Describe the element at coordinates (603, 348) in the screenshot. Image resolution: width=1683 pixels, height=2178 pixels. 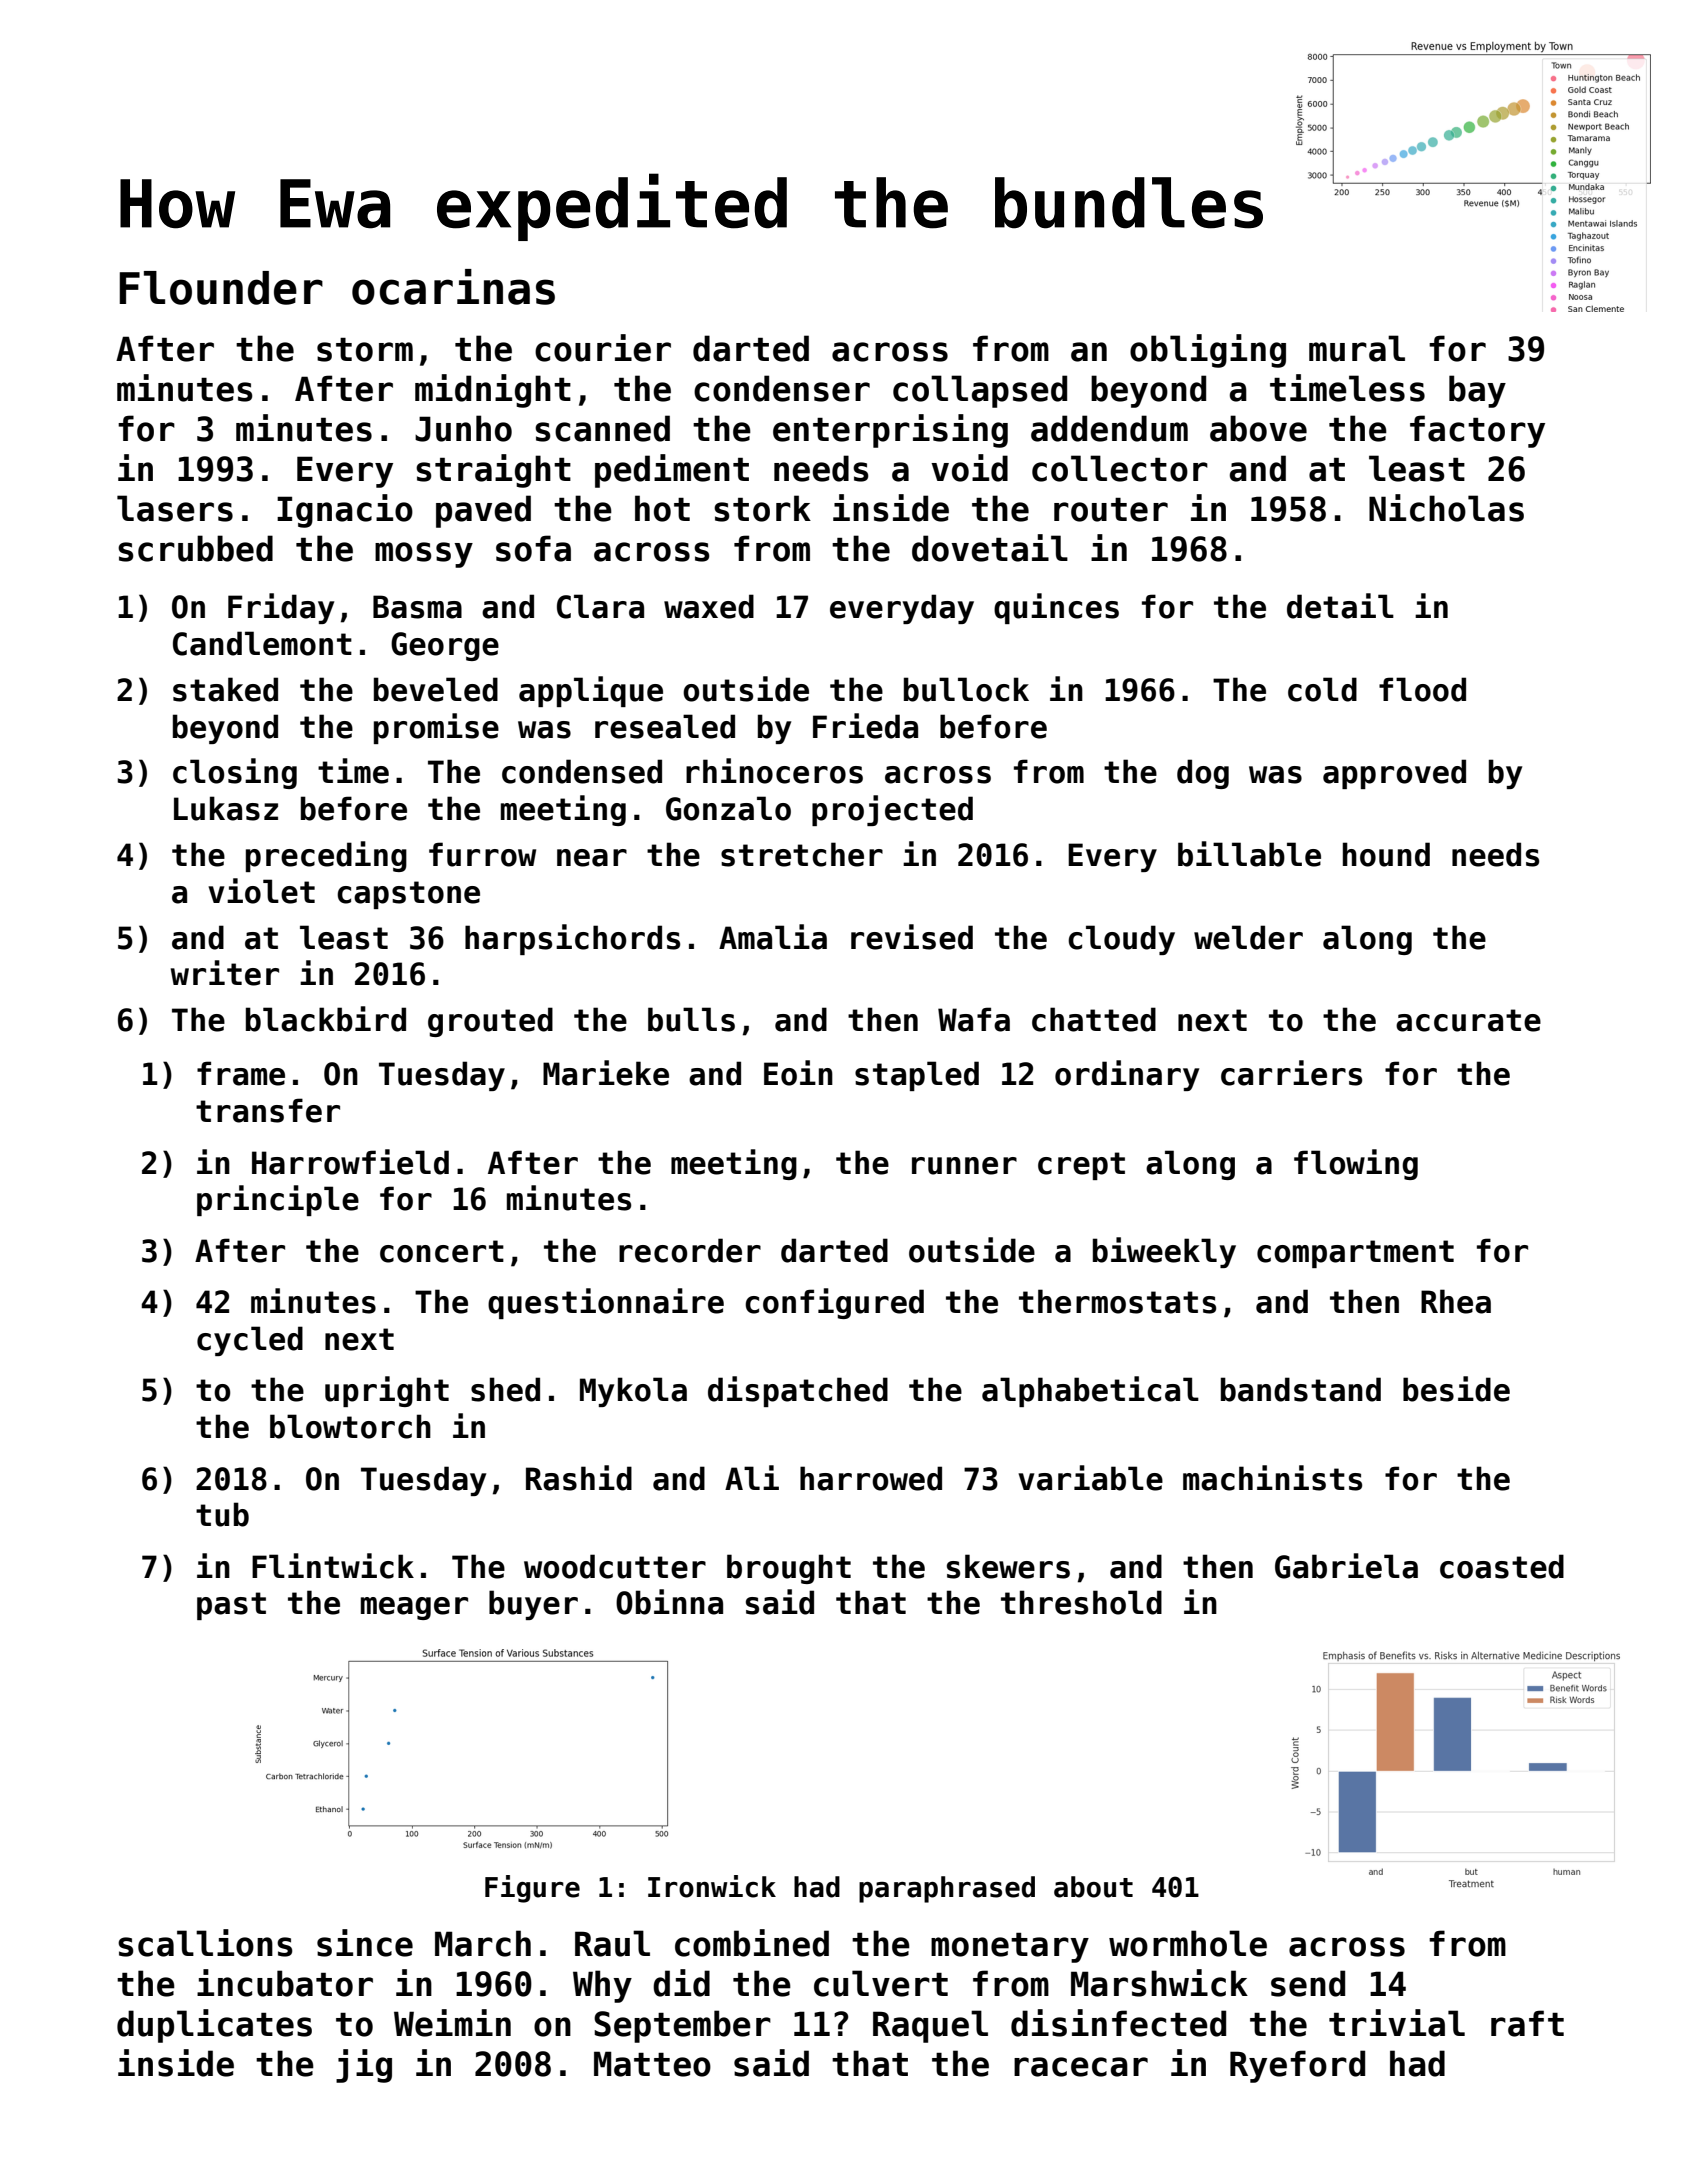
I see `courier` at that location.
